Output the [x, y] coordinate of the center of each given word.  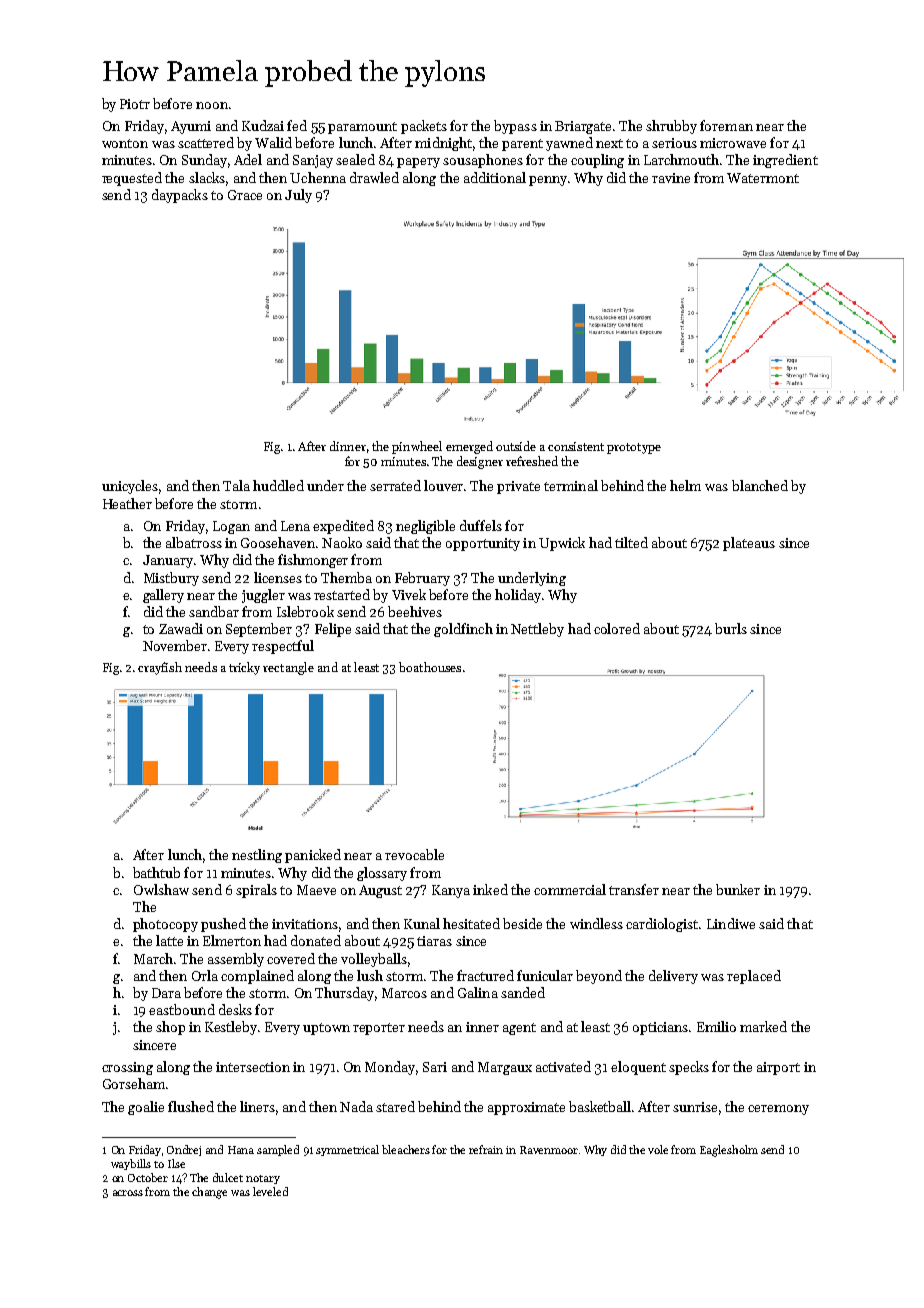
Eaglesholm [729, 1151]
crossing [127, 1068]
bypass [515, 127]
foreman [726, 125]
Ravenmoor [549, 1150]
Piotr [135, 104]
